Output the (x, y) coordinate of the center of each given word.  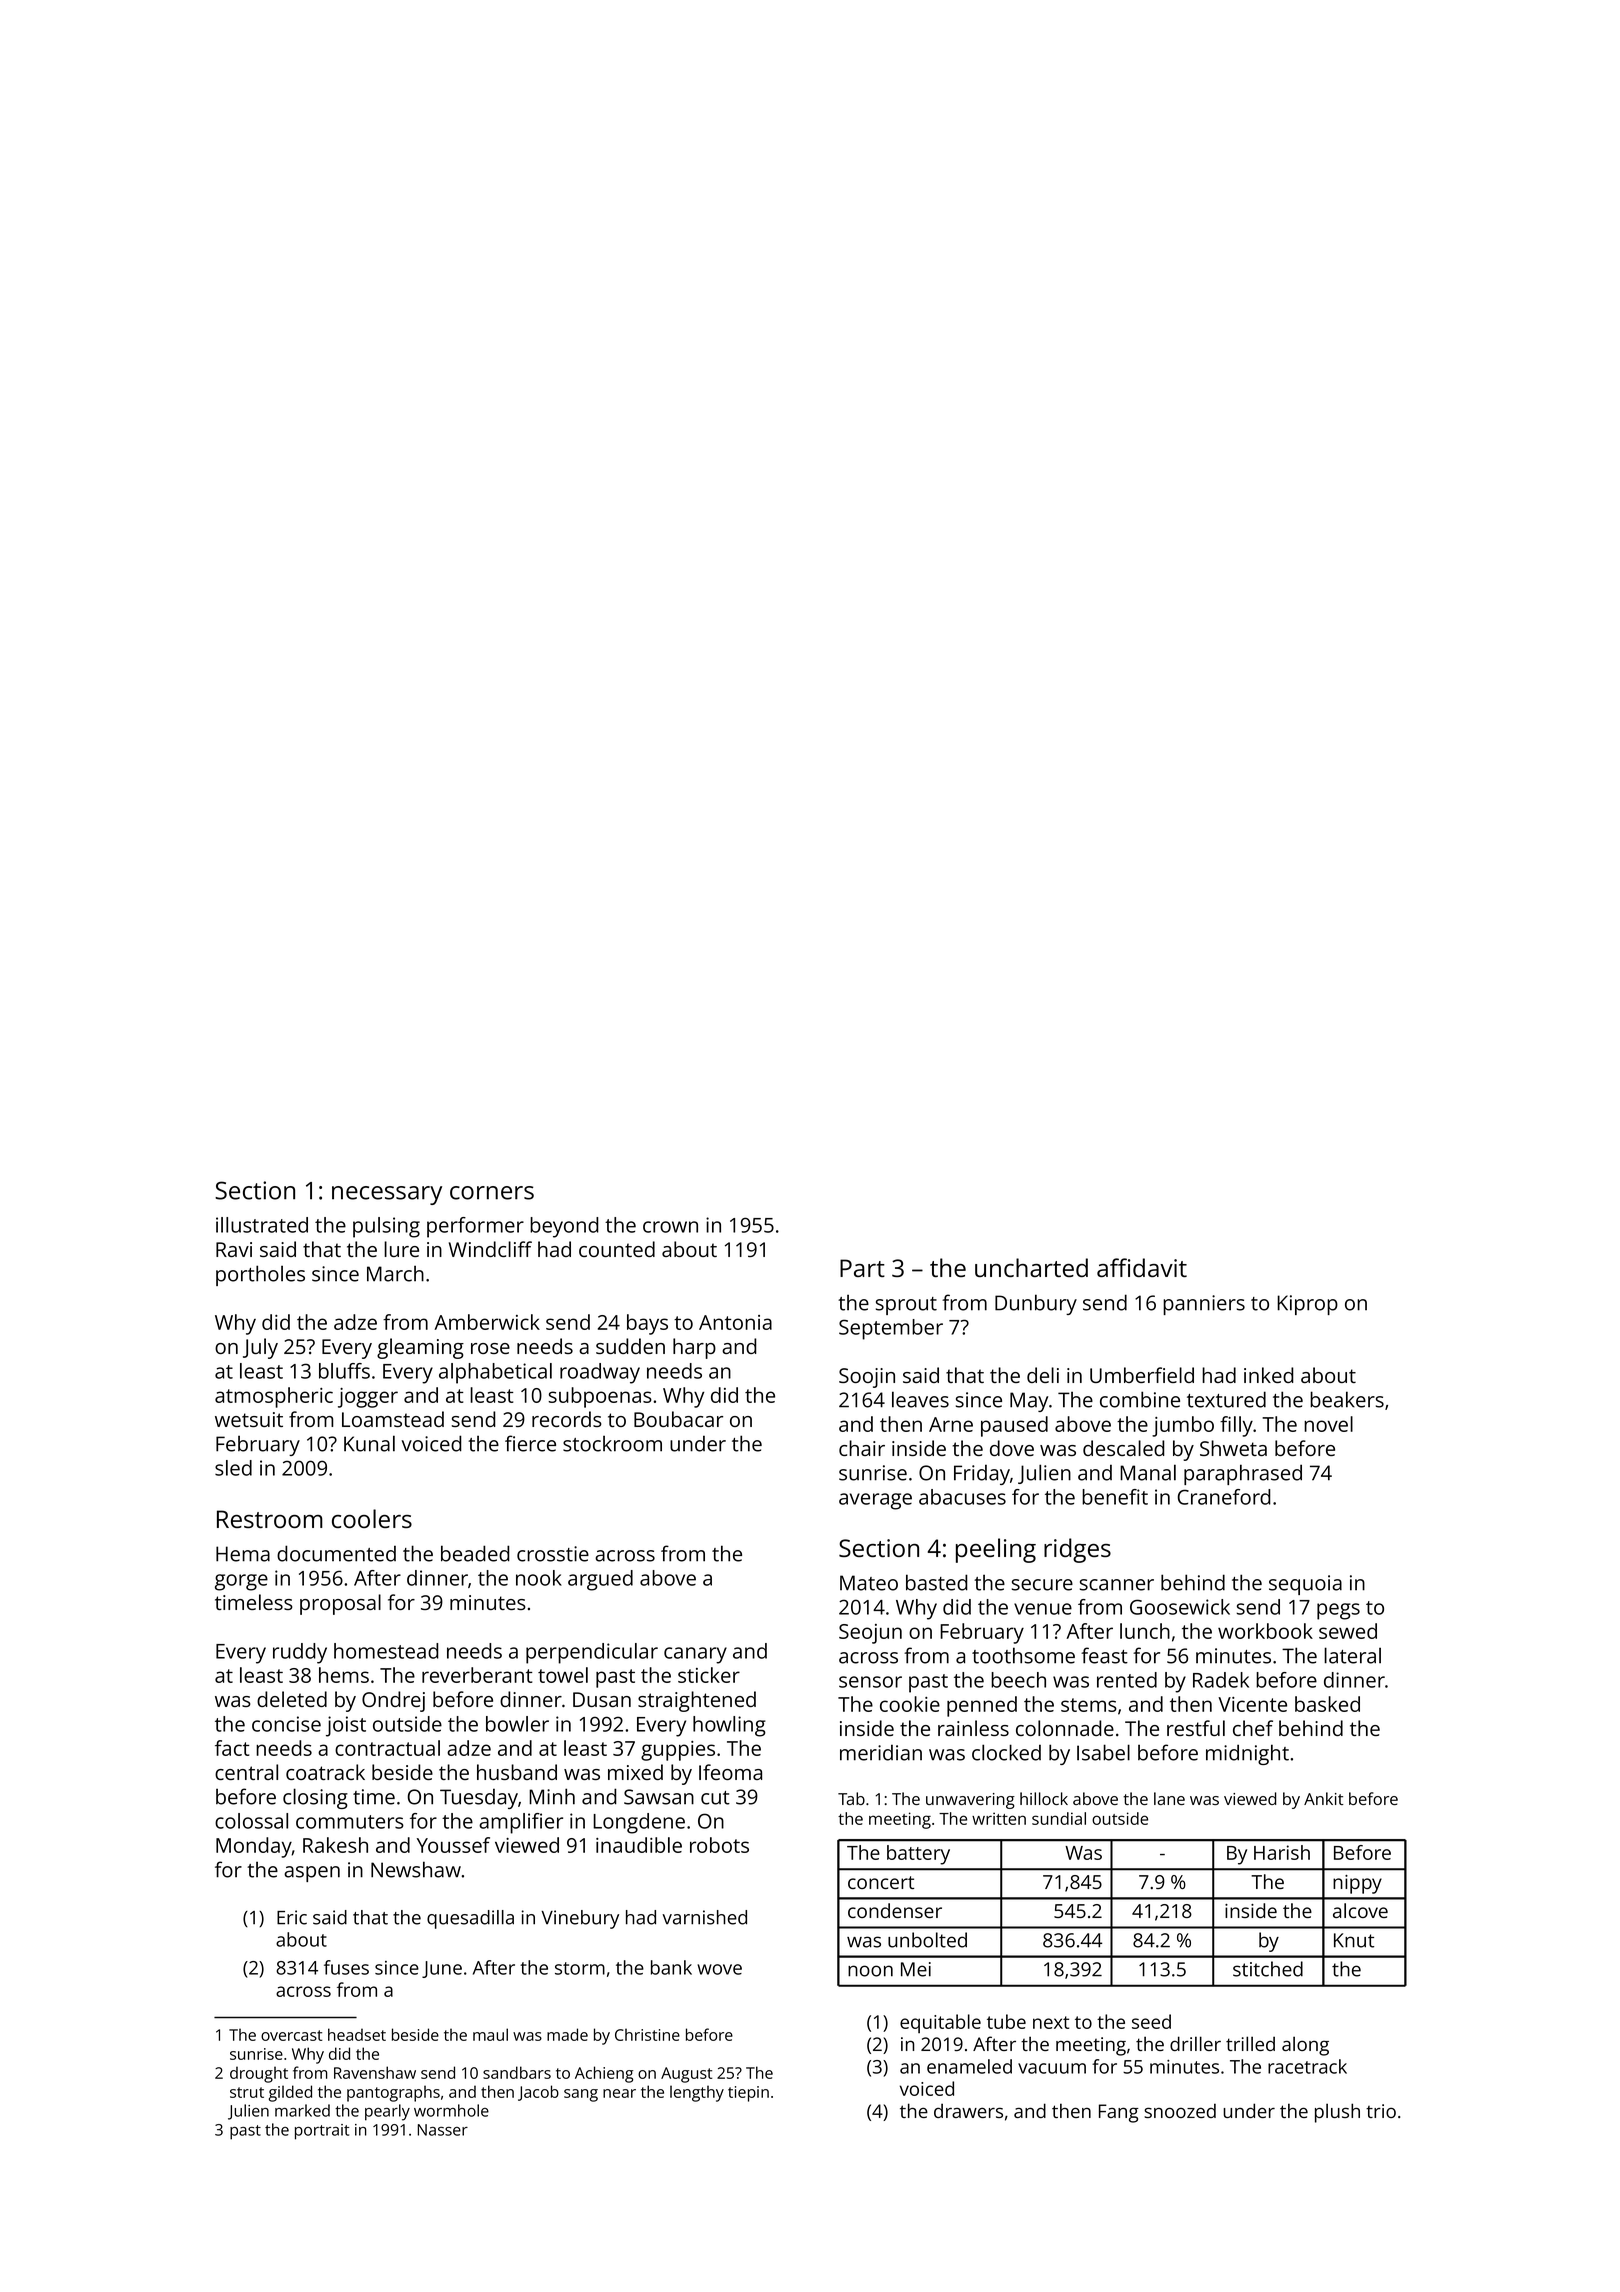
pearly (387, 2112)
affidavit (1142, 1267)
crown (670, 1227)
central (246, 1772)
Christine (647, 2034)
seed (1151, 2021)
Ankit (1323, 1798)
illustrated (262, 1225)
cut (715, 1798)
